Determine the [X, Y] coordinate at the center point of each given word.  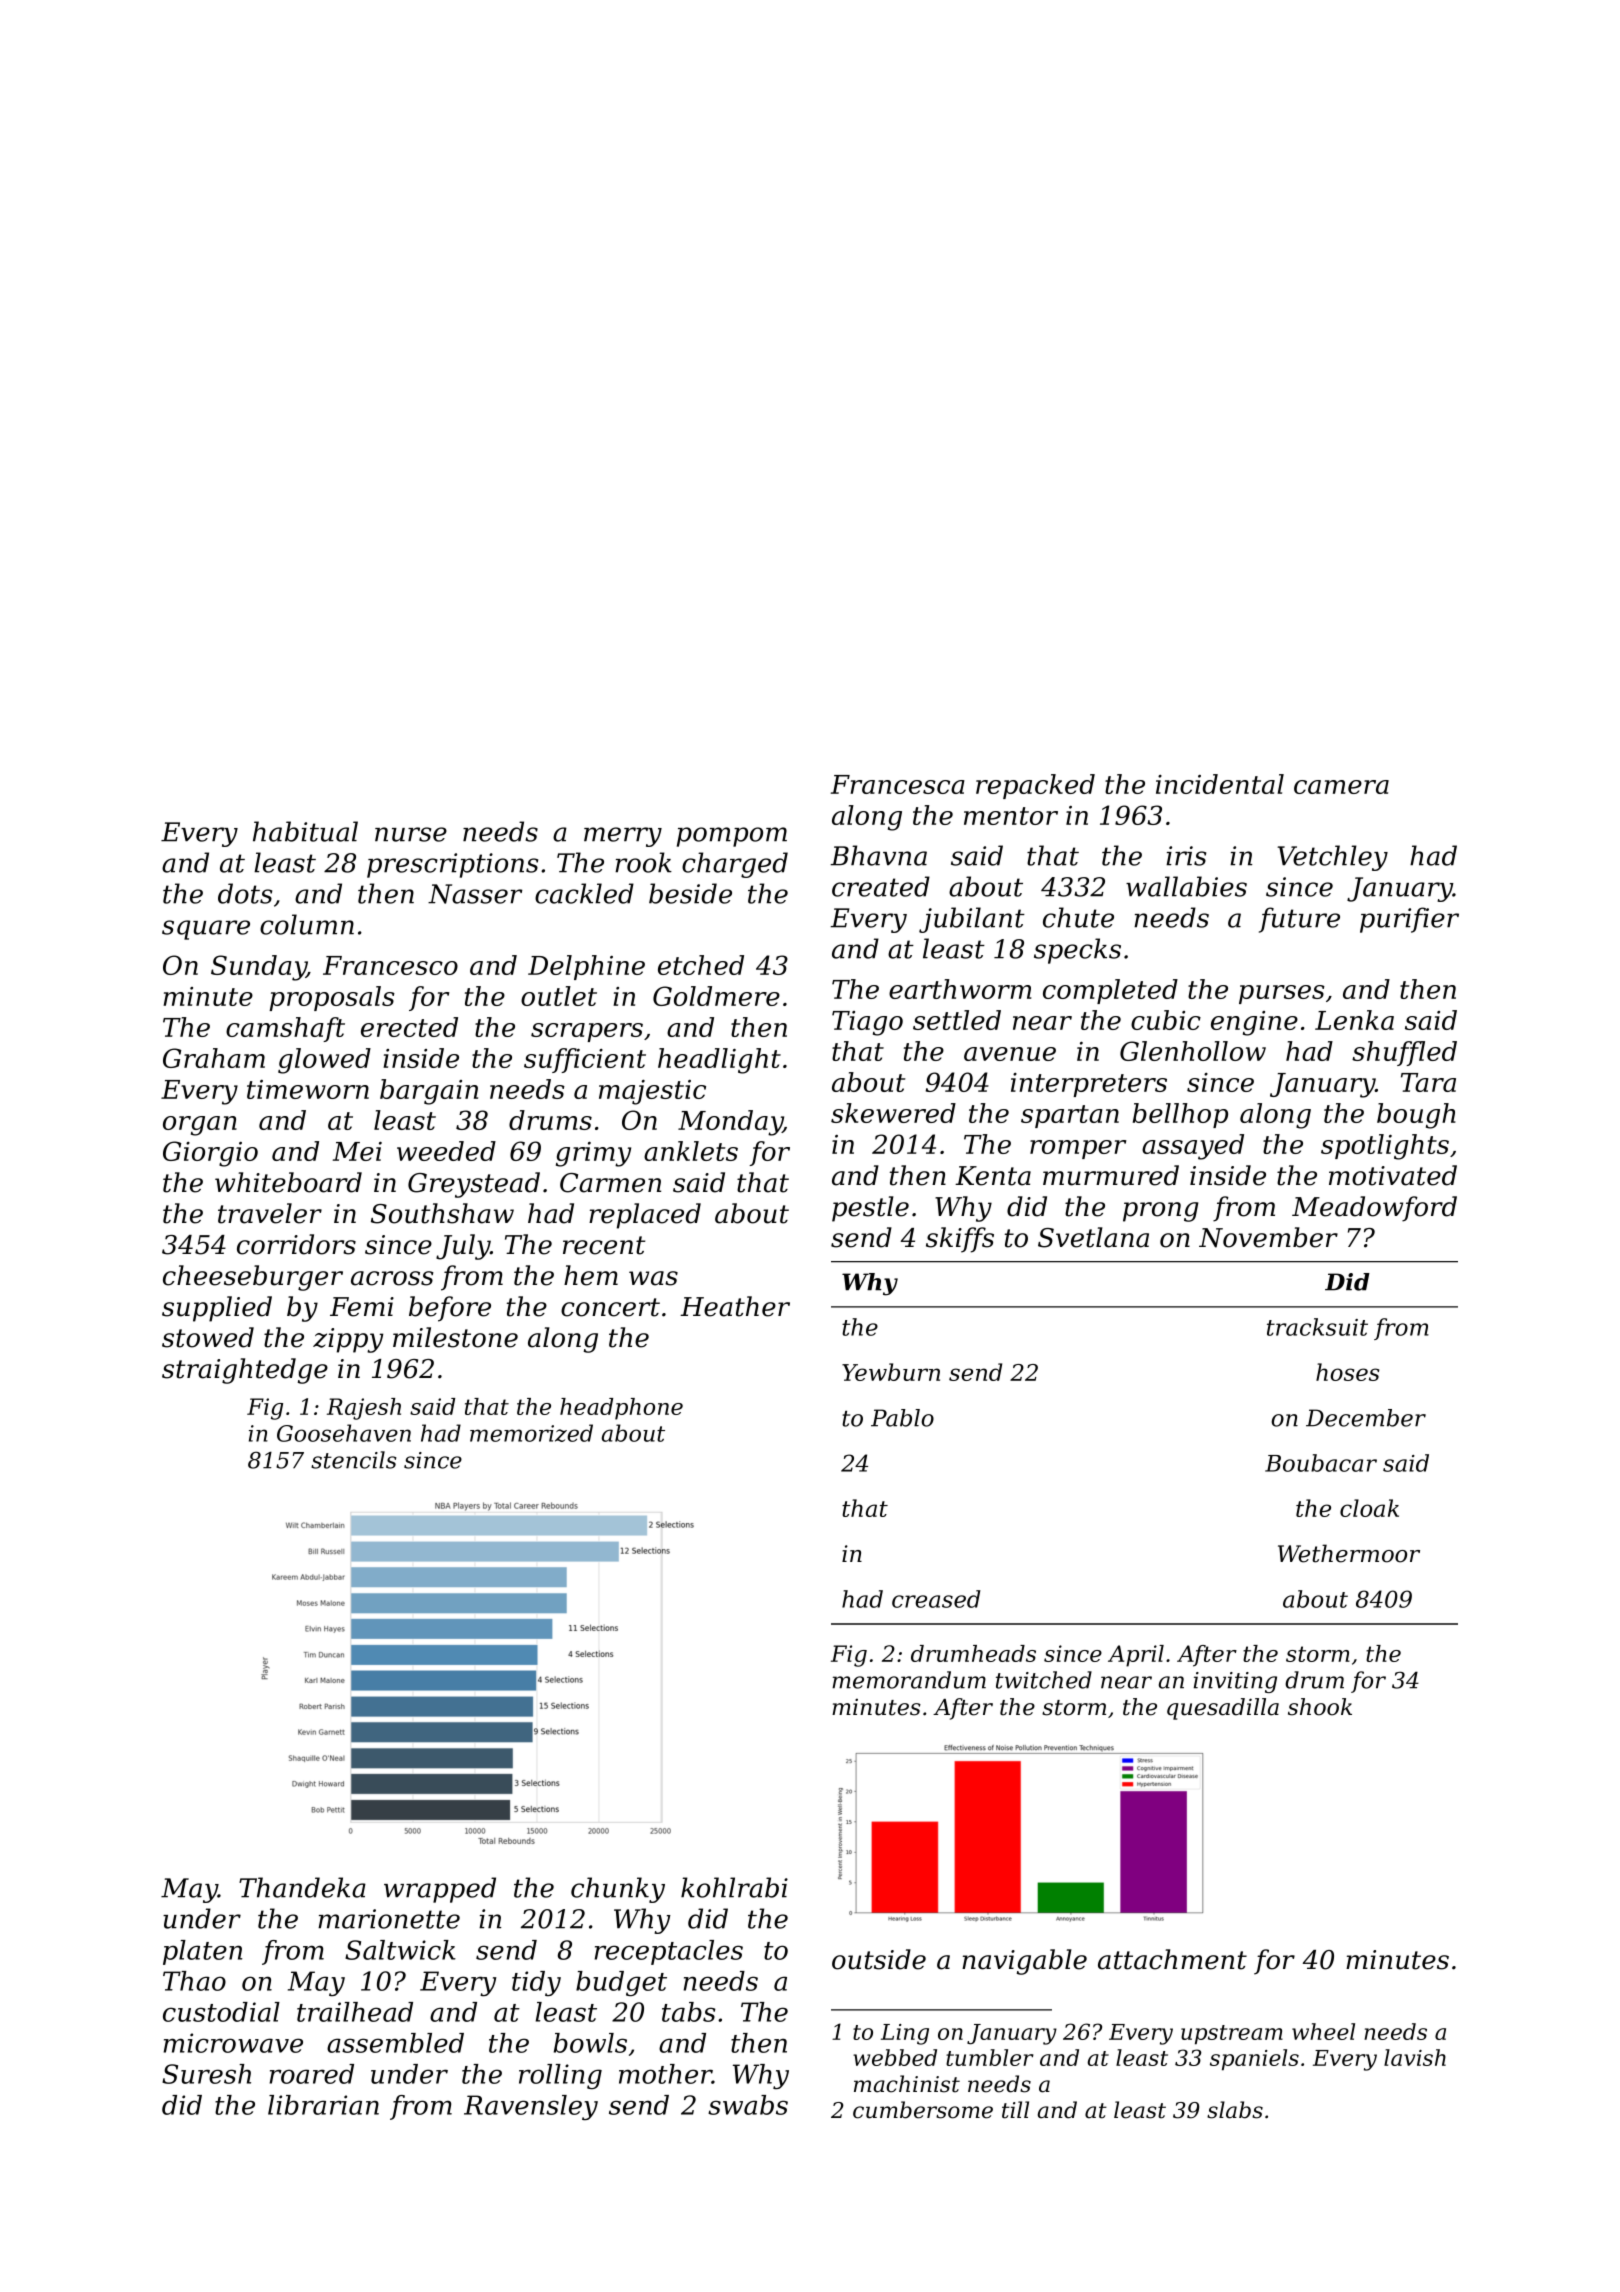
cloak [1369, 1508]
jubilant [972, 920]
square [206, 930]
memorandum [909, 1680]
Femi [362, 1307]
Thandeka [302, 1887]
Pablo [902, 1418]
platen [202, 1952]
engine [1254, 1023]
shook [1320, 1707]
